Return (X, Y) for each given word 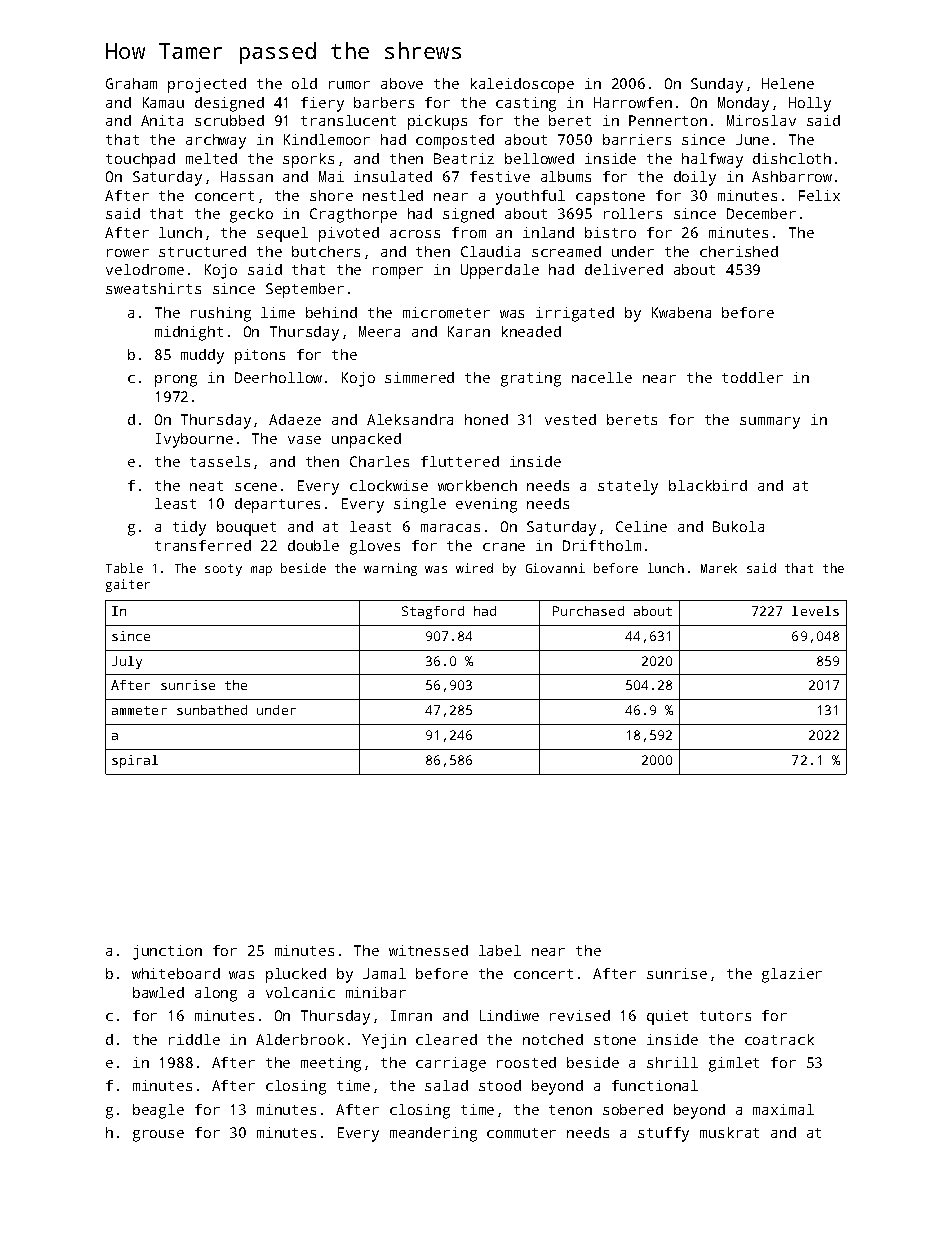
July (127, 662)
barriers (637, 139)
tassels (220, 461)
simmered (419, 377)
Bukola (738, 526)
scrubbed (229, 120)
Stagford (433, 612)
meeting (331, 1064)
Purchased (588, 611)
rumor (349, 85)
